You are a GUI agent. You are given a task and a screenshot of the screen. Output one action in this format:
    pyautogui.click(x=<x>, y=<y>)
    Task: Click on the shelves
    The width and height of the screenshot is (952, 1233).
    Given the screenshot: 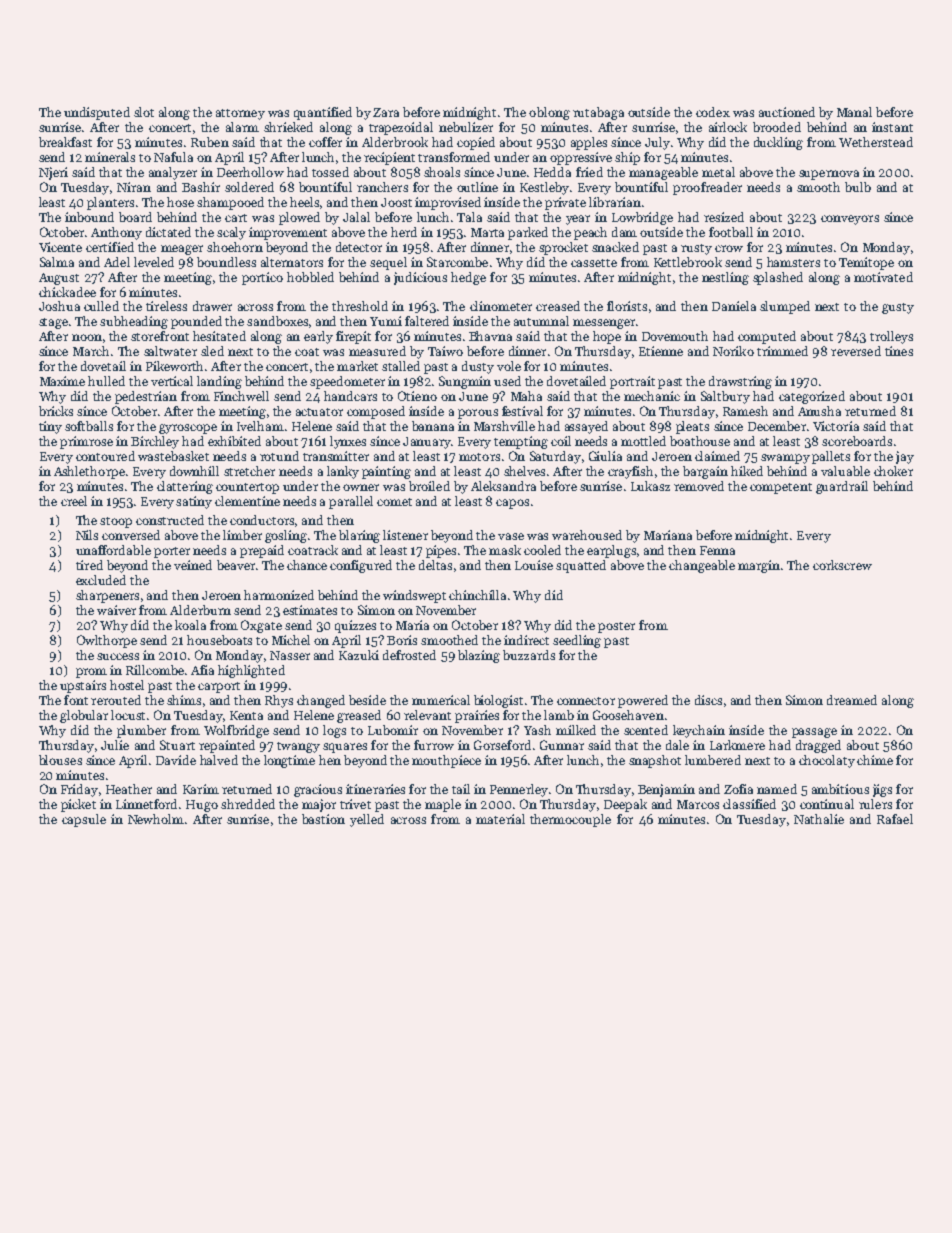 What is the action you would take?
    pyautogui.click(x=524, y=471)
